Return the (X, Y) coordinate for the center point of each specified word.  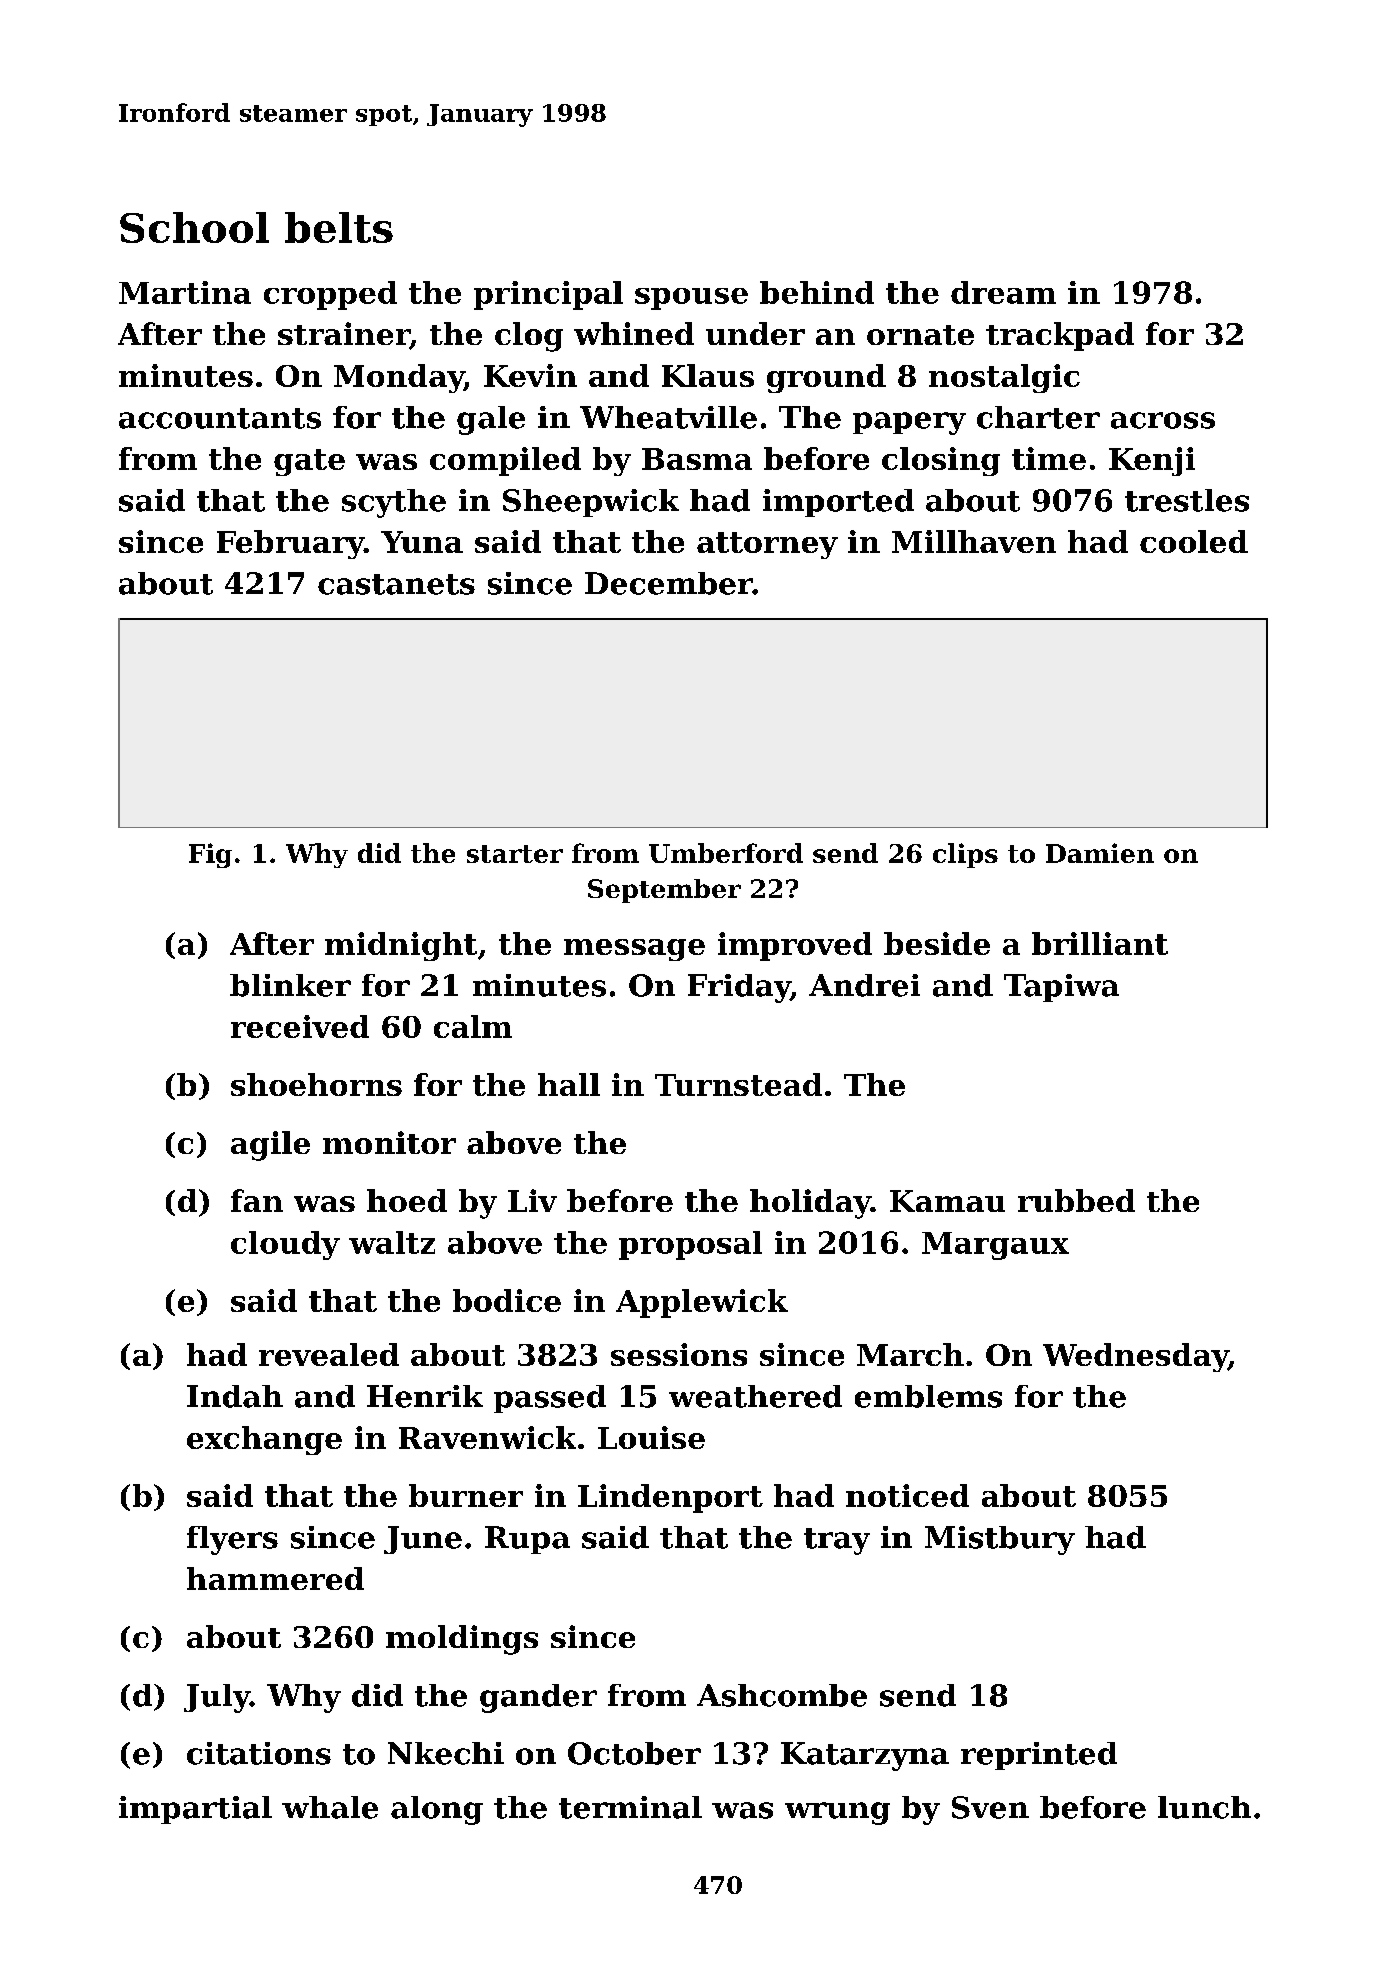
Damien (1100, 853)
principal (548, 295)
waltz (392, 1242)
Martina (185, 292)
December (669, 583)
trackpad (1060, 336)
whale (330, 1807)
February (290, 544)
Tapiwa (1061, 988)
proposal (690, 1245)
